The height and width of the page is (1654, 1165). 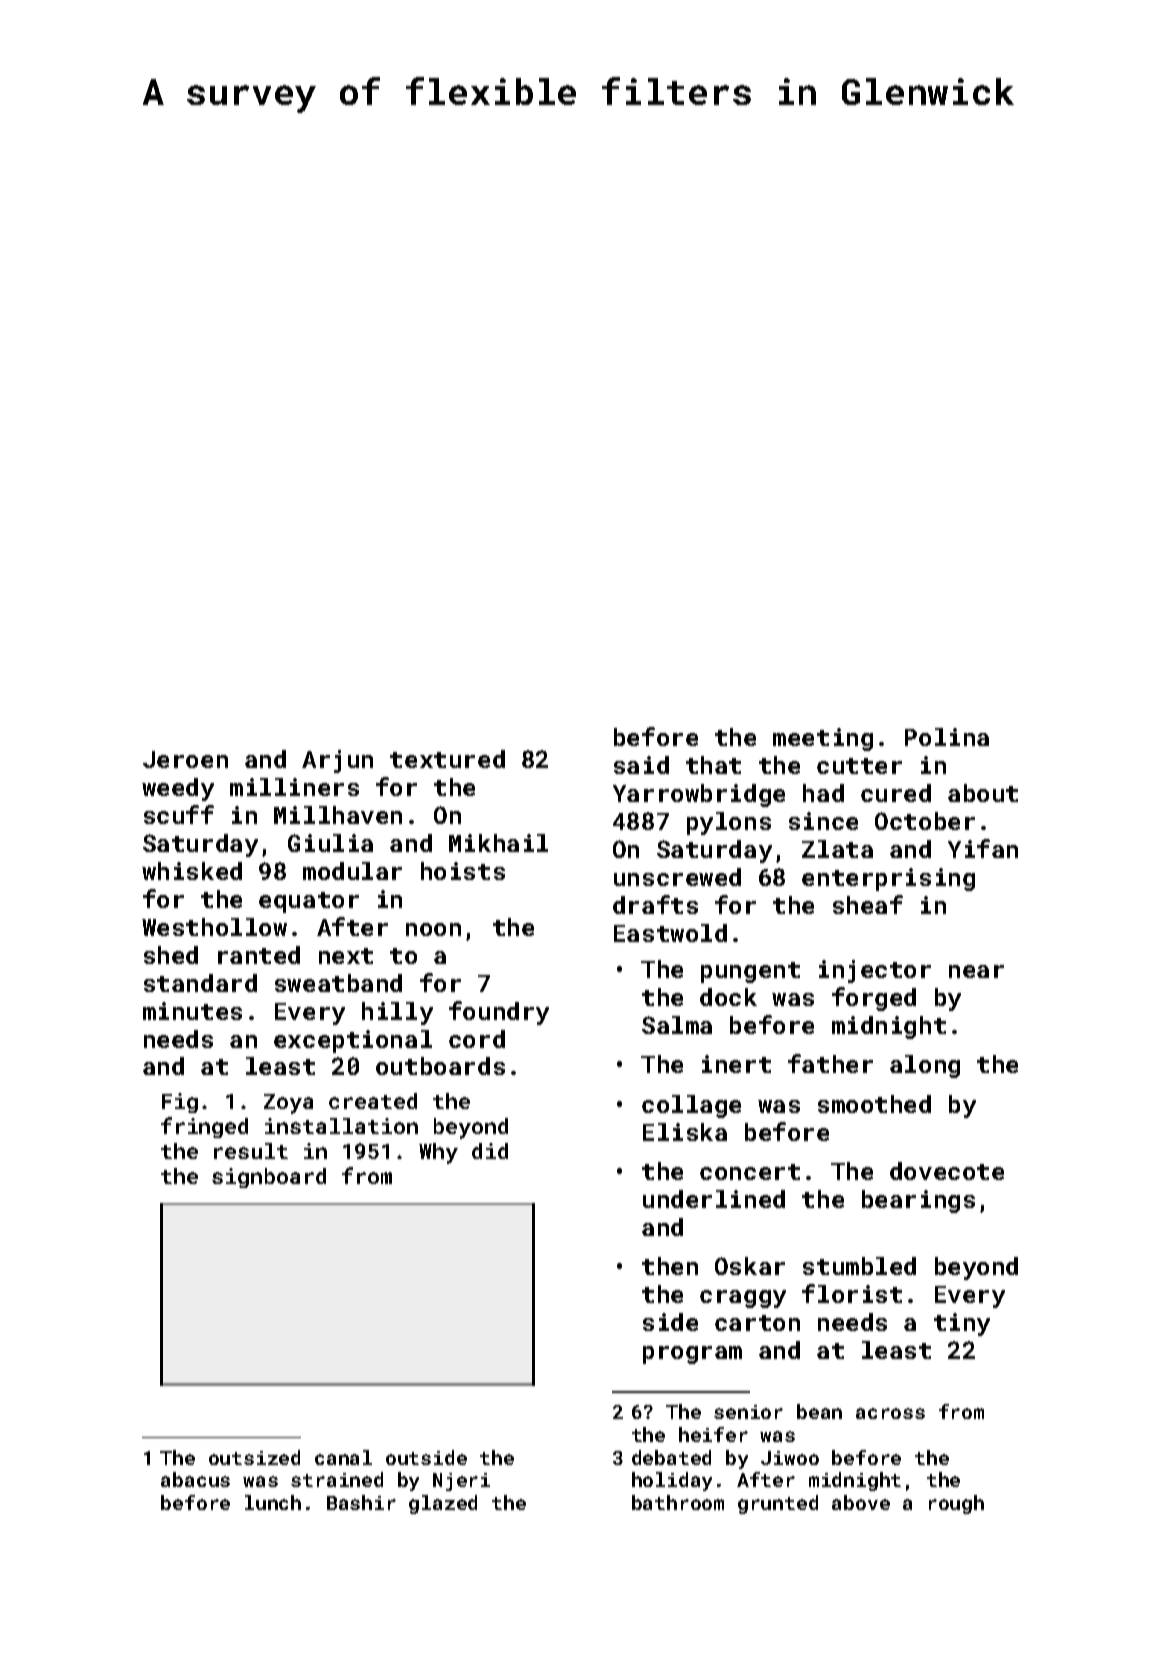 I want to click on Arjun, so click(x=337, y=761).
